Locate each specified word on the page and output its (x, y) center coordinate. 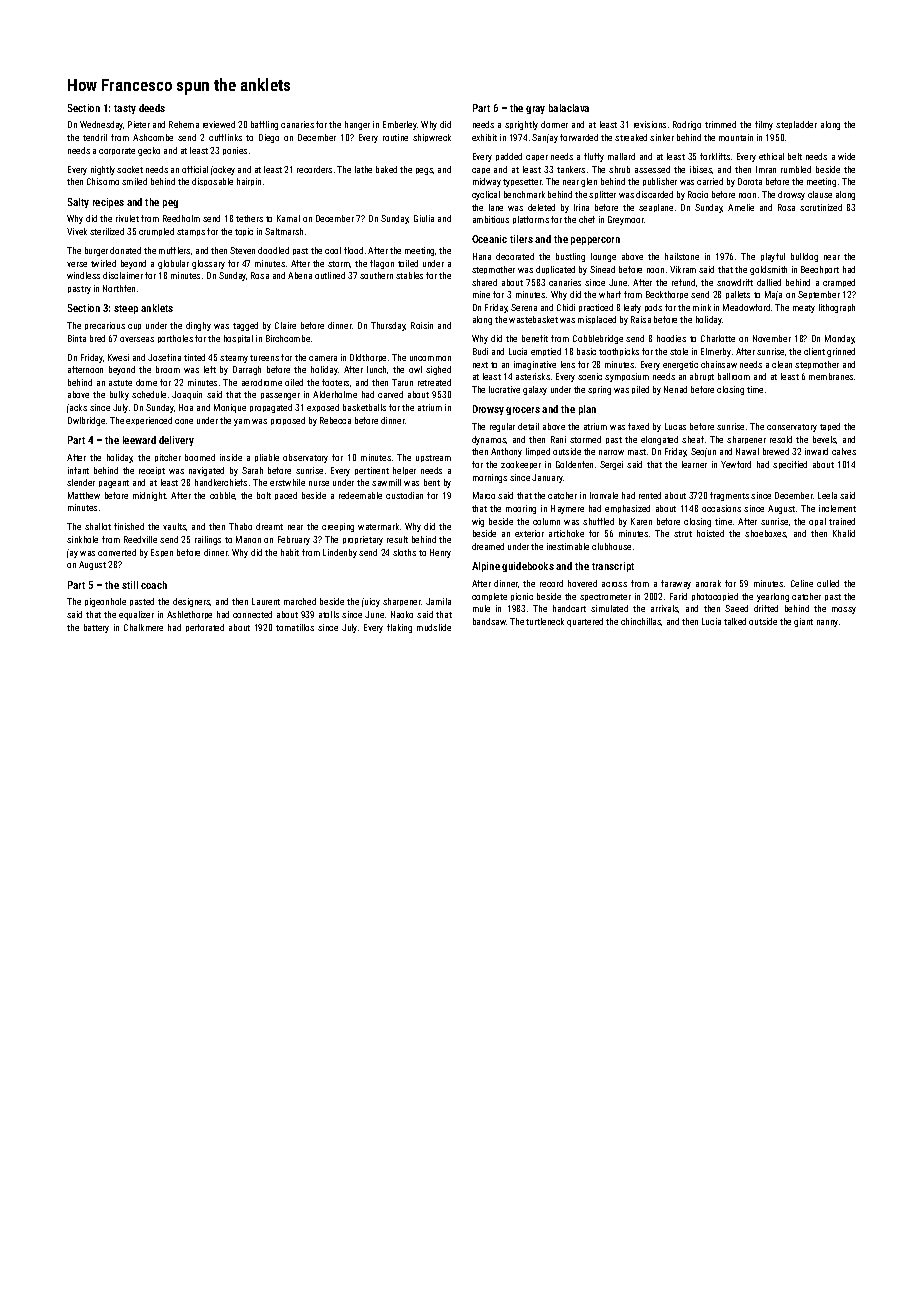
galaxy (535, 390)
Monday (840, 339)
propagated (271, 408)
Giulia (424, 218)
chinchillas (641, 622)
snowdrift (735, 282)
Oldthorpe (368, 358)
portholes (175, 339)
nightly (103, 170)
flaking (399, 628)
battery (96, 628)
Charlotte (718, 338)
